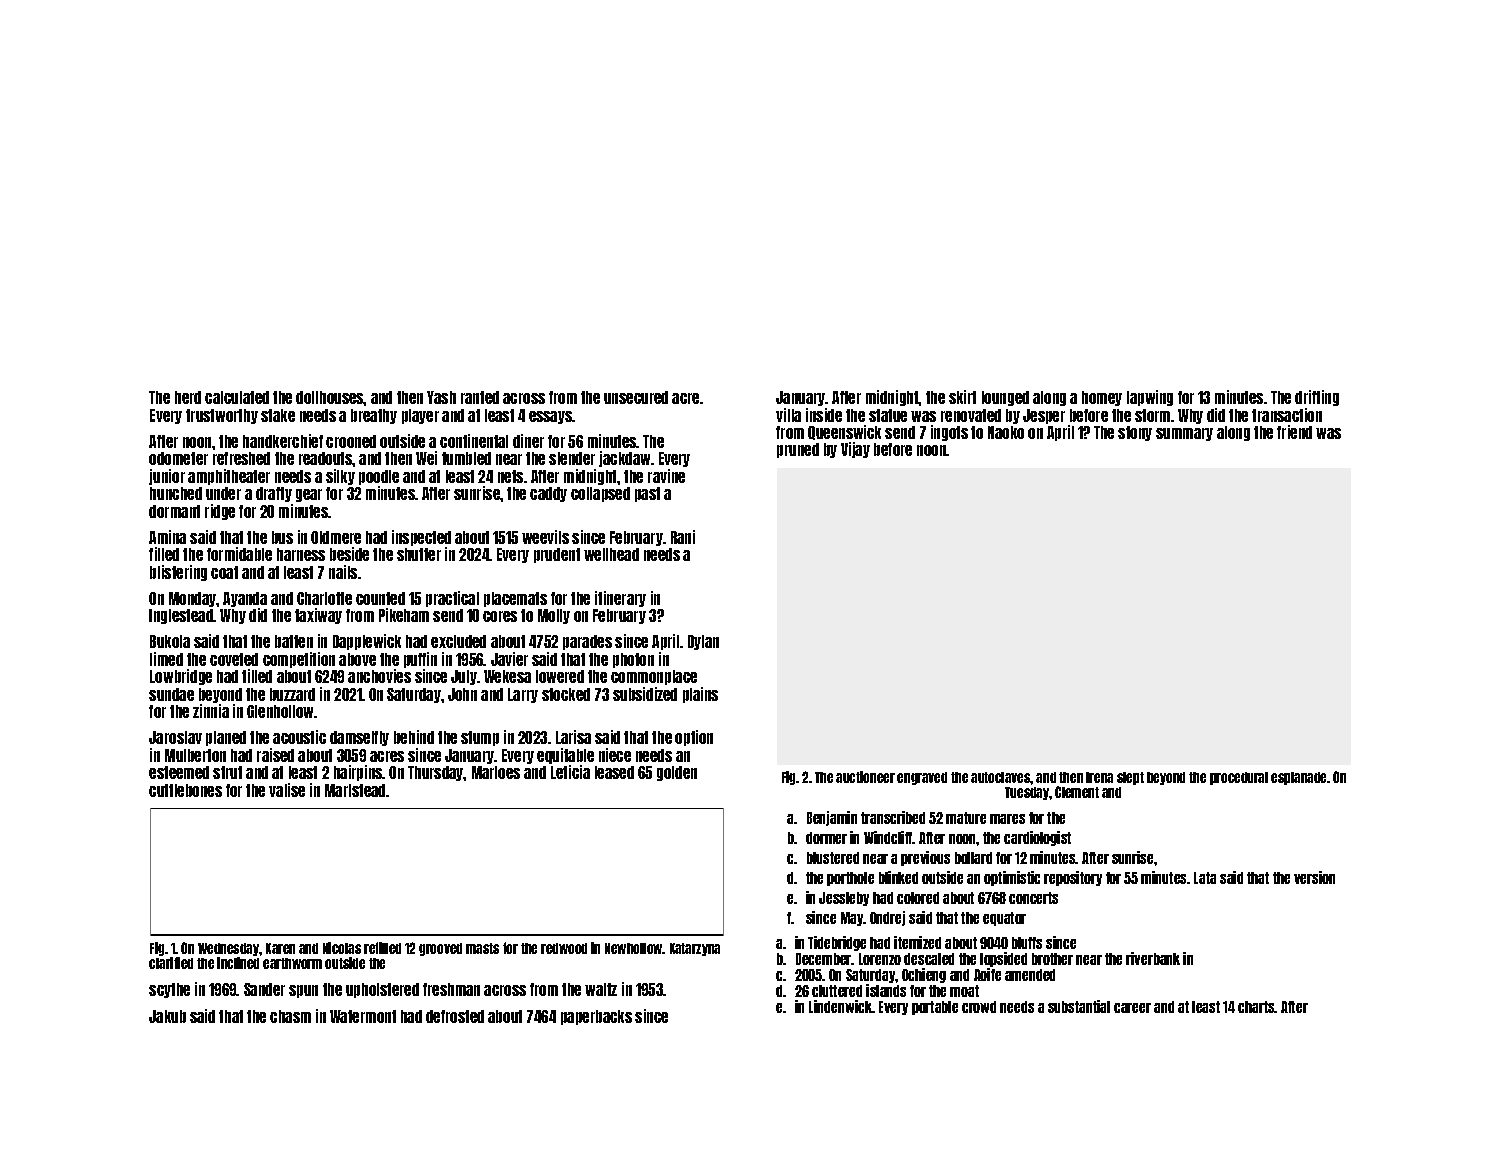 Image resolution: width=1501 pixels, height=1160 pixels. I want to click on odometer, so click(178, 458).
